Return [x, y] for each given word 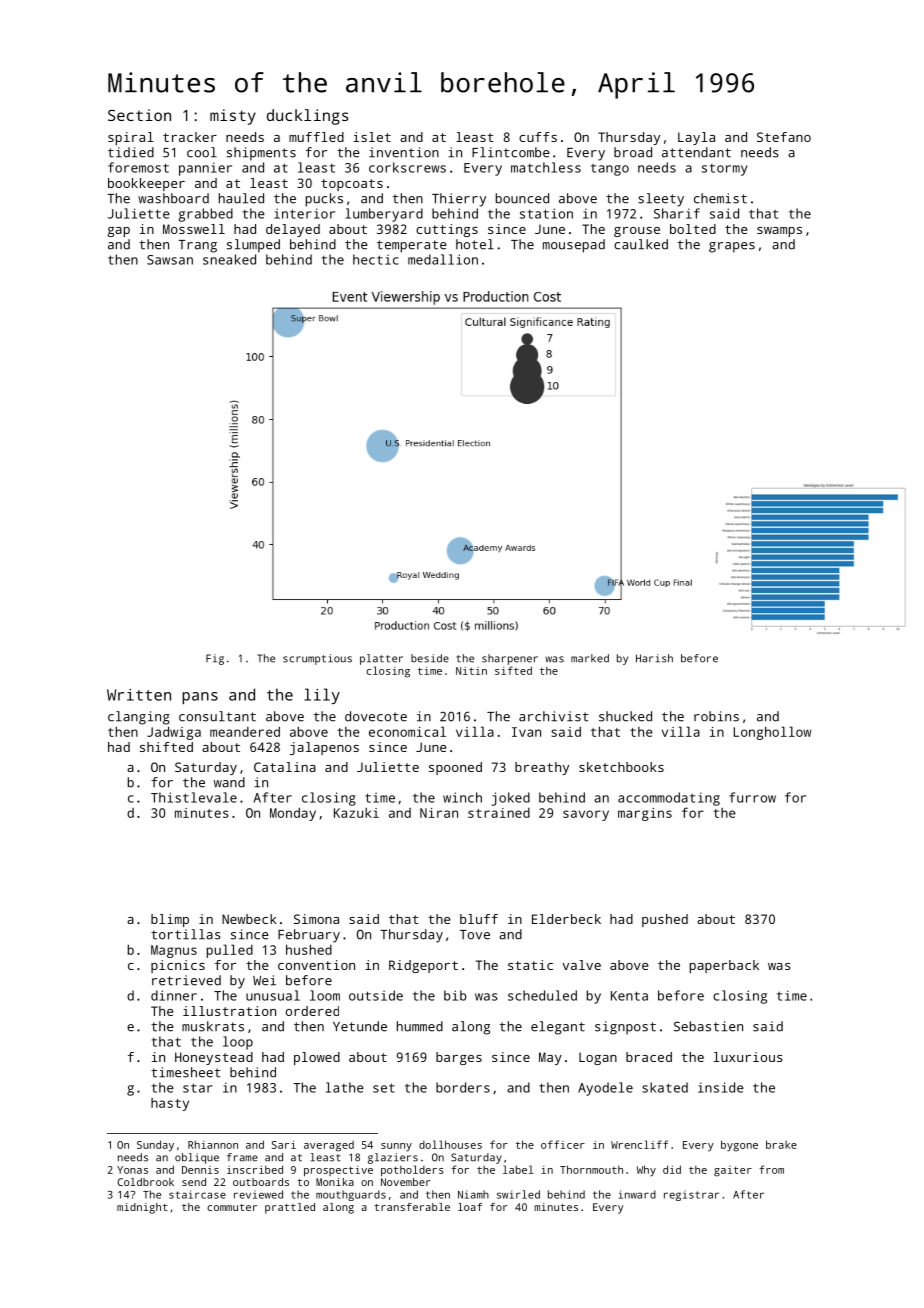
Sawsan [170, 260]
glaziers [393, 1158]
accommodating [669, 799]
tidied [131, 152]
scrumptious [317, 659]
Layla [696, 138]
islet [372, 137]
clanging [139, 718]
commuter [232, 1207]
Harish [654, 658]
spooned [455, 768]
